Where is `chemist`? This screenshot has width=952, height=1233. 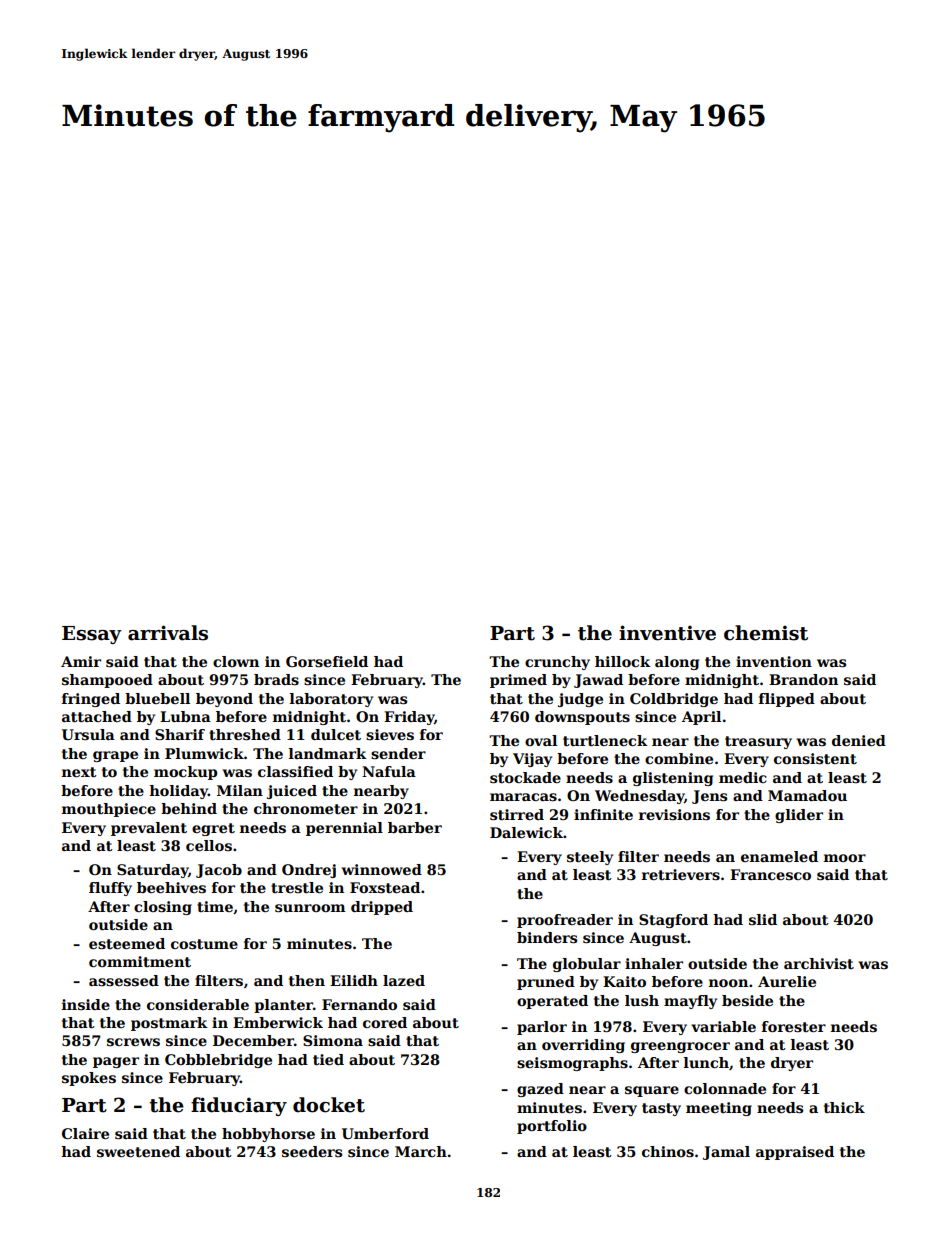 chemist is located at coordinates (766, 633).
